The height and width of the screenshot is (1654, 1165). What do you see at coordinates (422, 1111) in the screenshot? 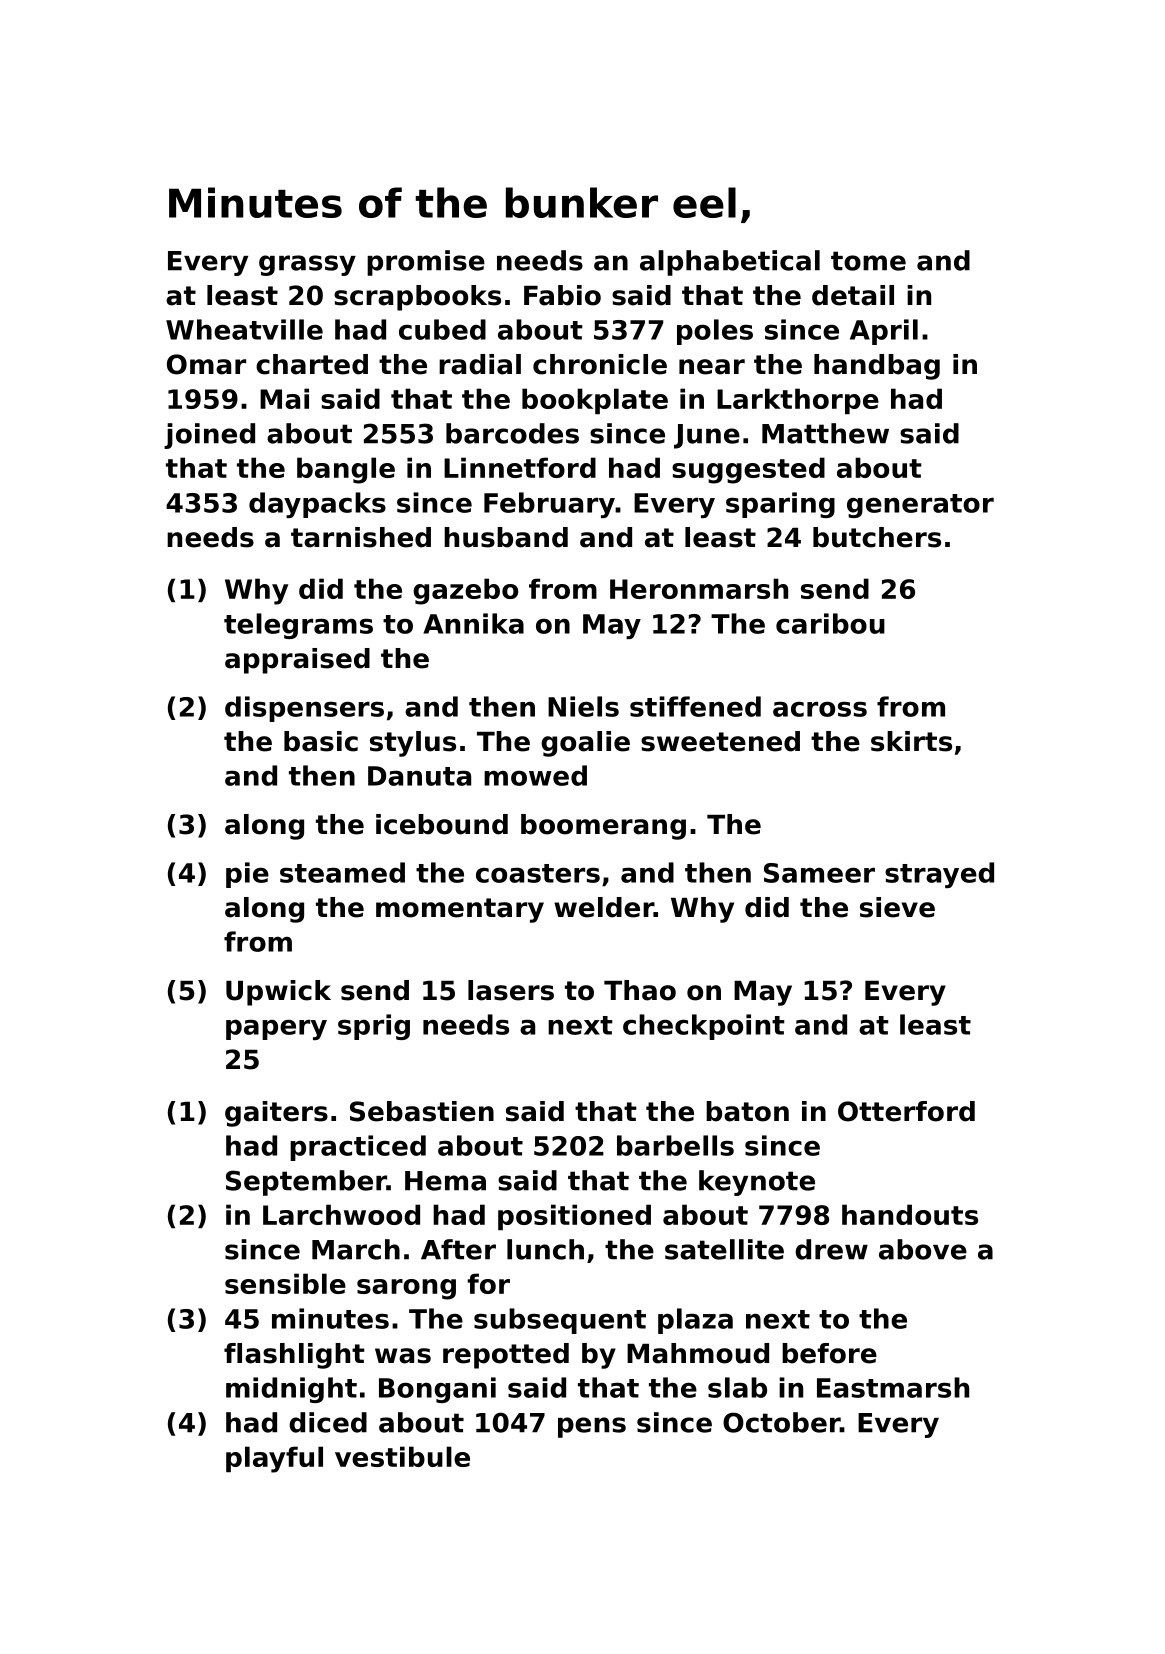
I see `Sebastien` at bounding box center [422, 1111].
